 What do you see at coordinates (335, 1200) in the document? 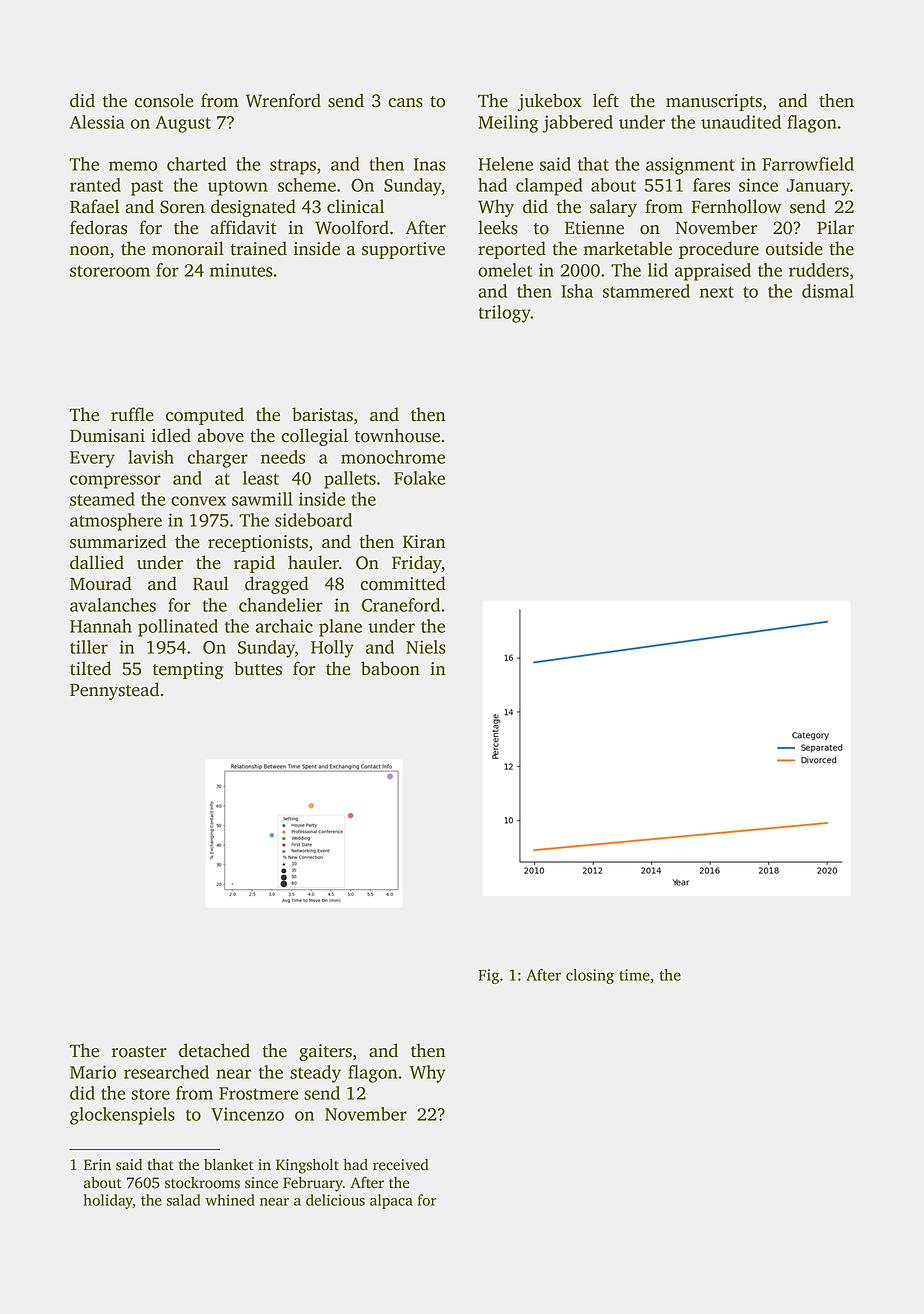
I see `delicious` at bounding box center [335, 1200].
